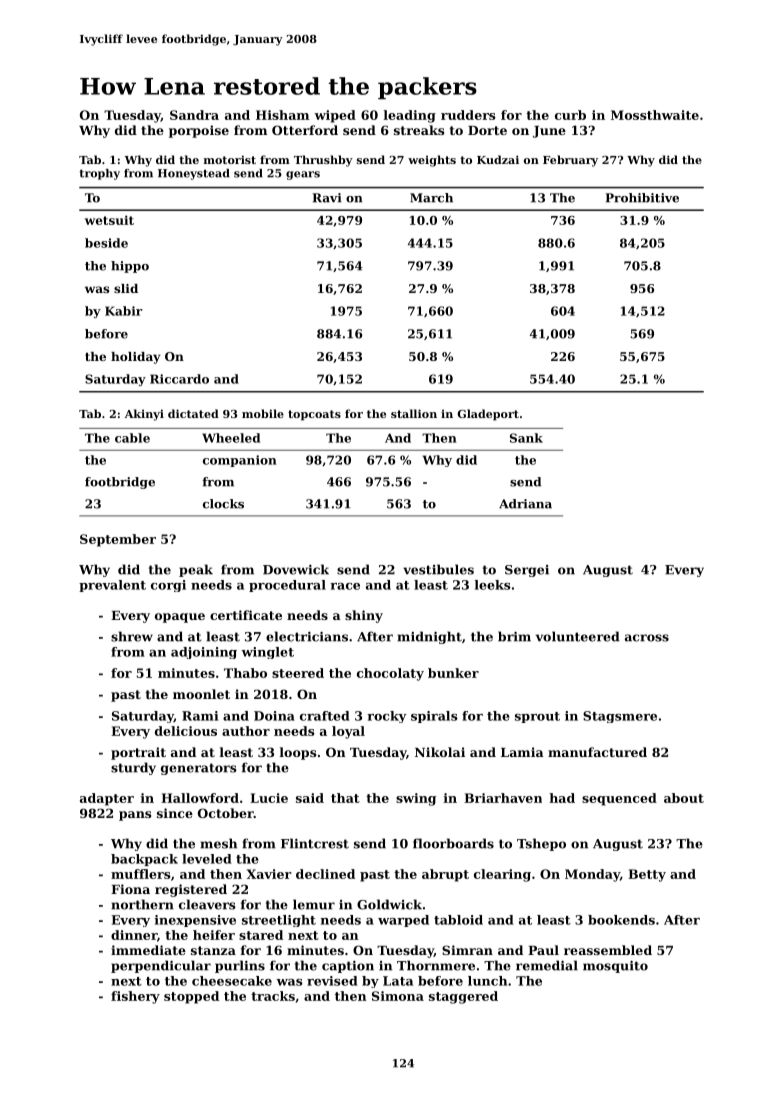 This image has height=1110, width=783. Describe the element at coordinates (525, 504) in the image. I see `Adriana` at that location.
